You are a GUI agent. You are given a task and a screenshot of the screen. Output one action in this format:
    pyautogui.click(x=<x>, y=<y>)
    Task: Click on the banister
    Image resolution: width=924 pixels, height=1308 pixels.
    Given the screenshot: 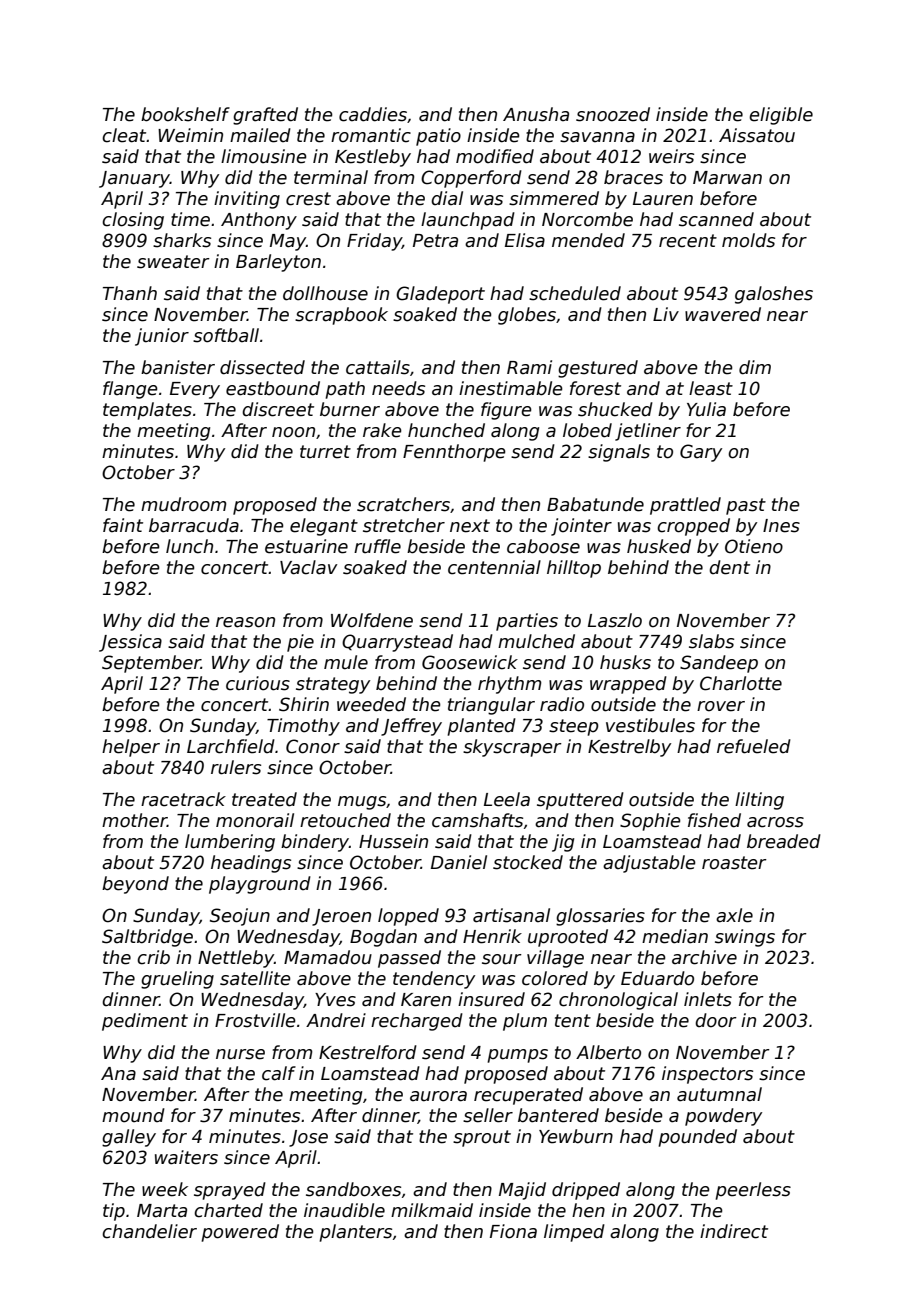 What is the action you would take?
    pyautogui.click(x=178, y=367)
